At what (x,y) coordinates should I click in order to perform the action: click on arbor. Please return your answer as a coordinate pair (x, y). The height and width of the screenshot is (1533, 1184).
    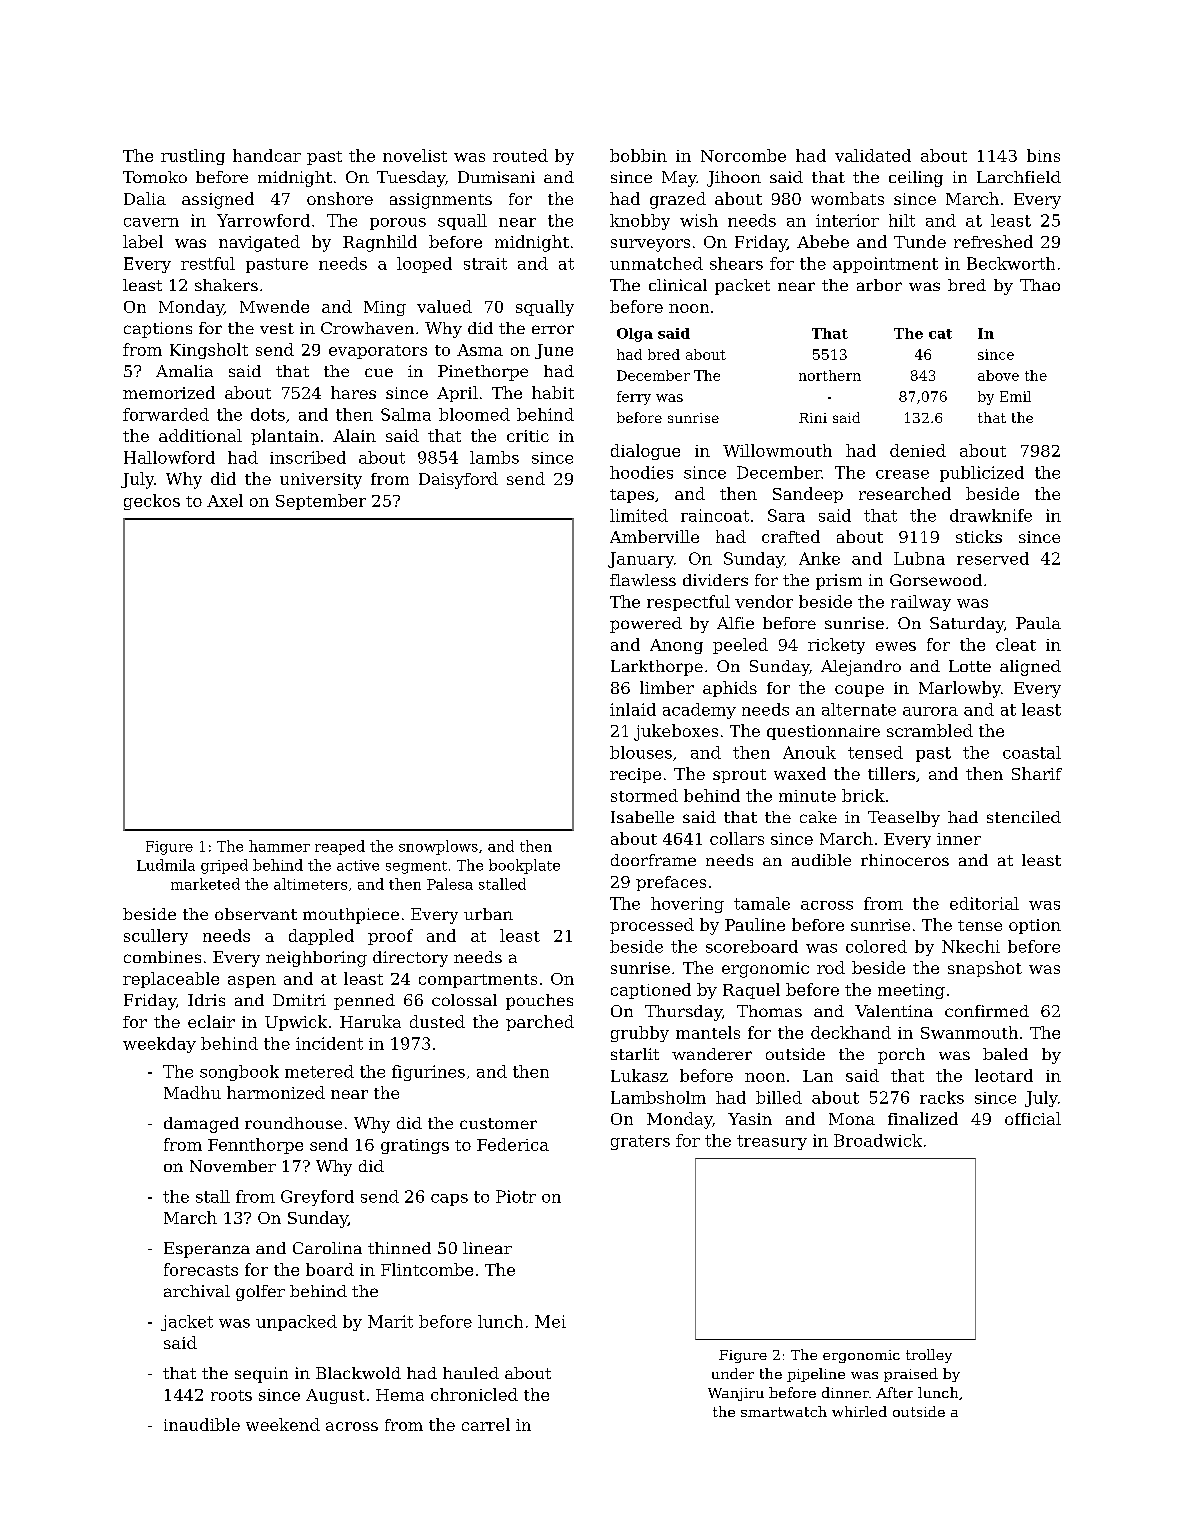
    Looking at the image, I should click on (879, 285).
